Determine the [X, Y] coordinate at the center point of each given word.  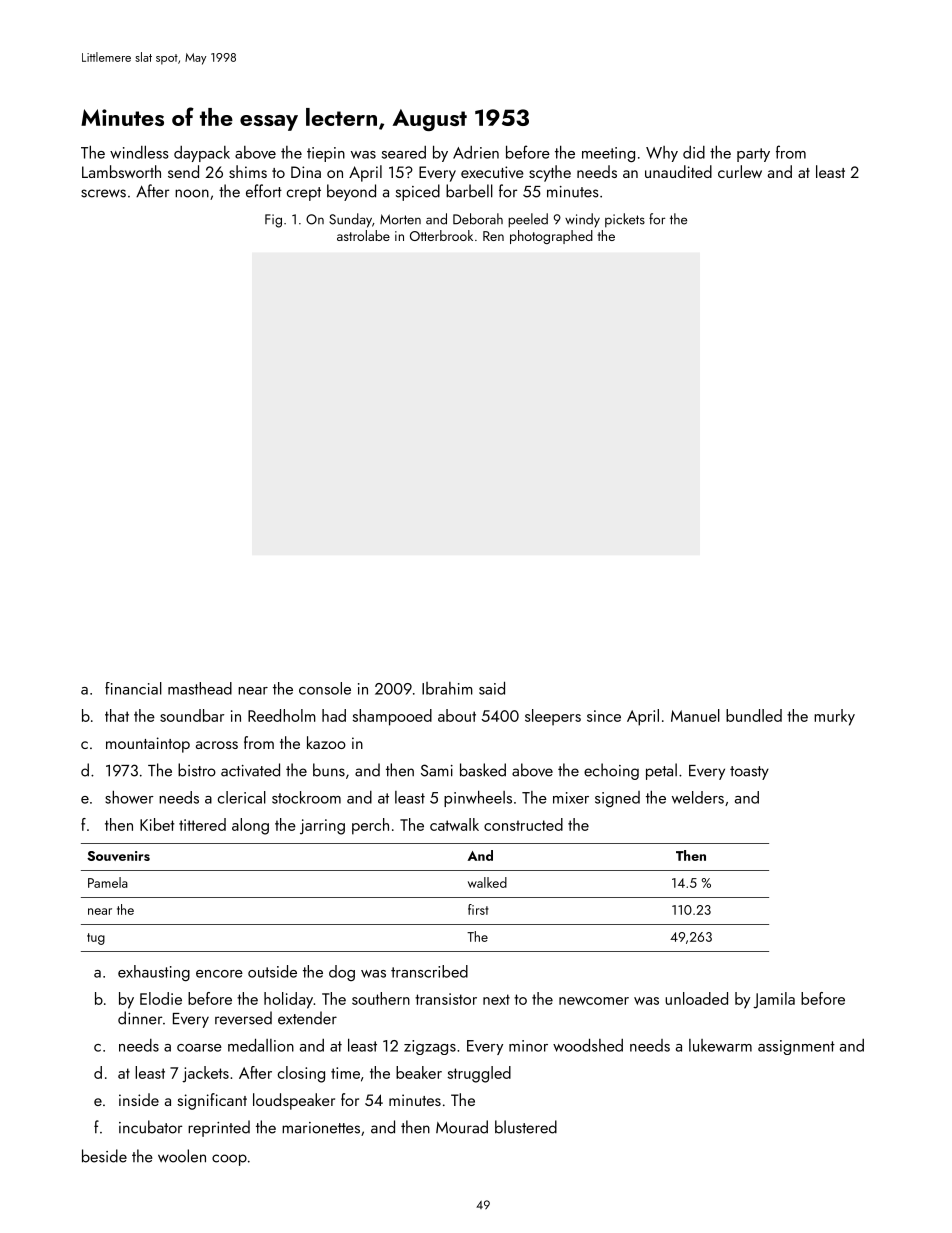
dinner [140, 1018]
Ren [493, 236]
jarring [322, 827]
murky [834, 717]
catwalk [454, 824]
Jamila [774, 1000]
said [492, 688]
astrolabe [363, 235]
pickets [625, 220]
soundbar [192, 715]
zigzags [430, 1047]
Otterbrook [441, 235]
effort [264, 191]
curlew [740, 171]
